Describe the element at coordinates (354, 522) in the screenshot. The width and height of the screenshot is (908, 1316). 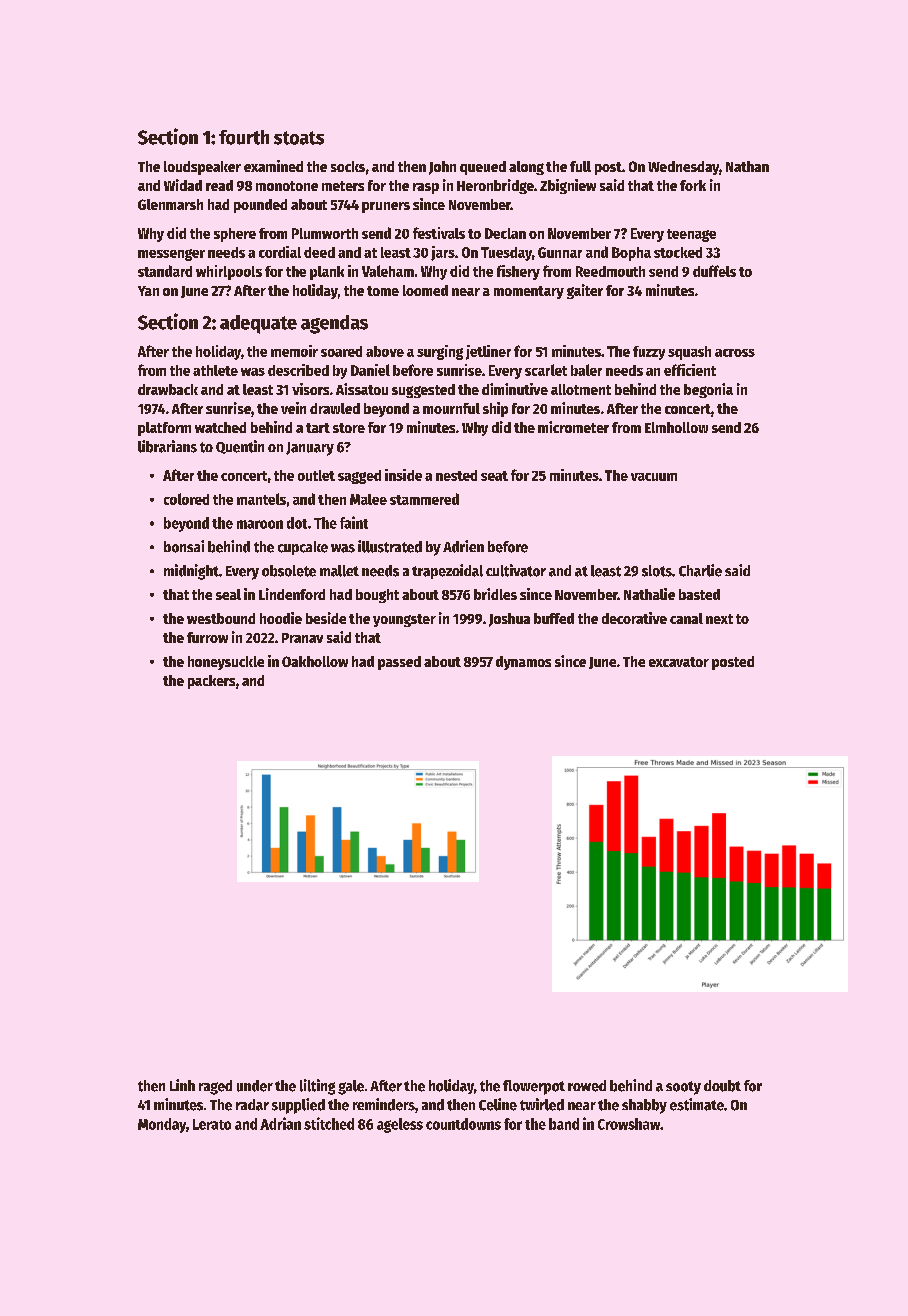
I see `faint` at that location.
